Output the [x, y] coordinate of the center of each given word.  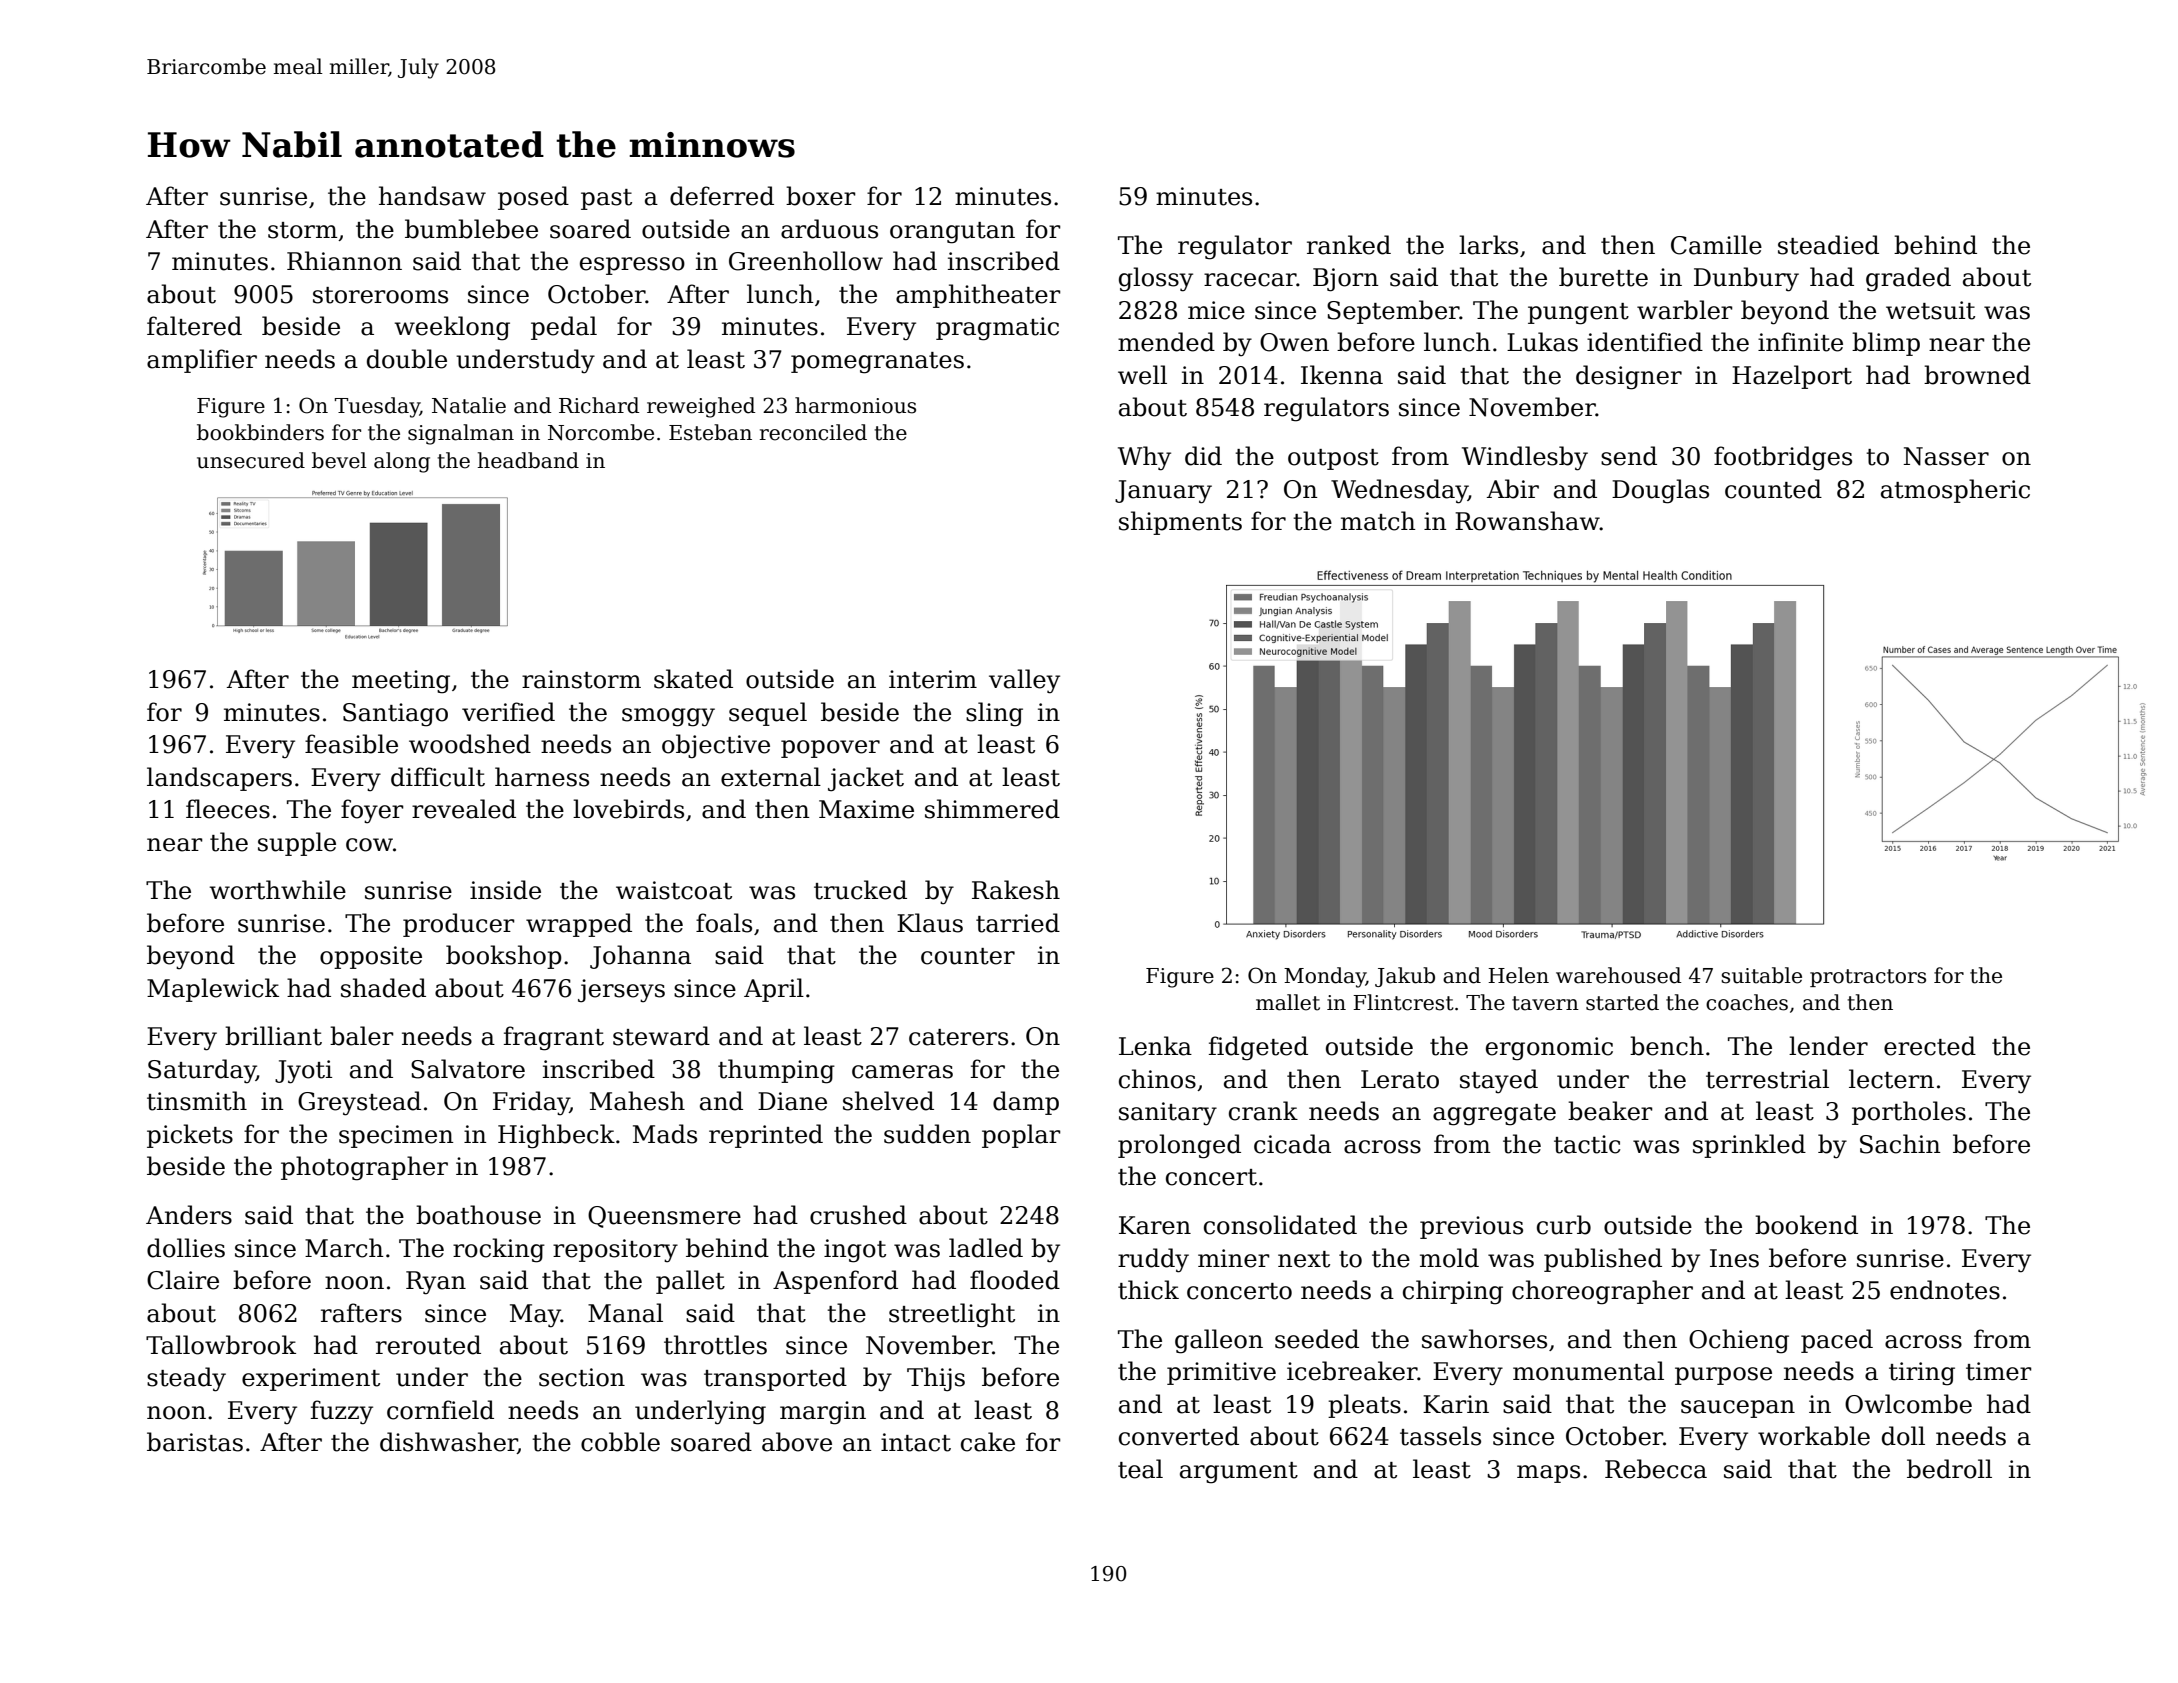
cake [988, 1442]
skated [693, 679]
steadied [1828, 245]
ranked [1349, 245]
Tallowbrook [221, 1345]
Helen [1518, 975]
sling [994, 714]
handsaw [432, 196]
